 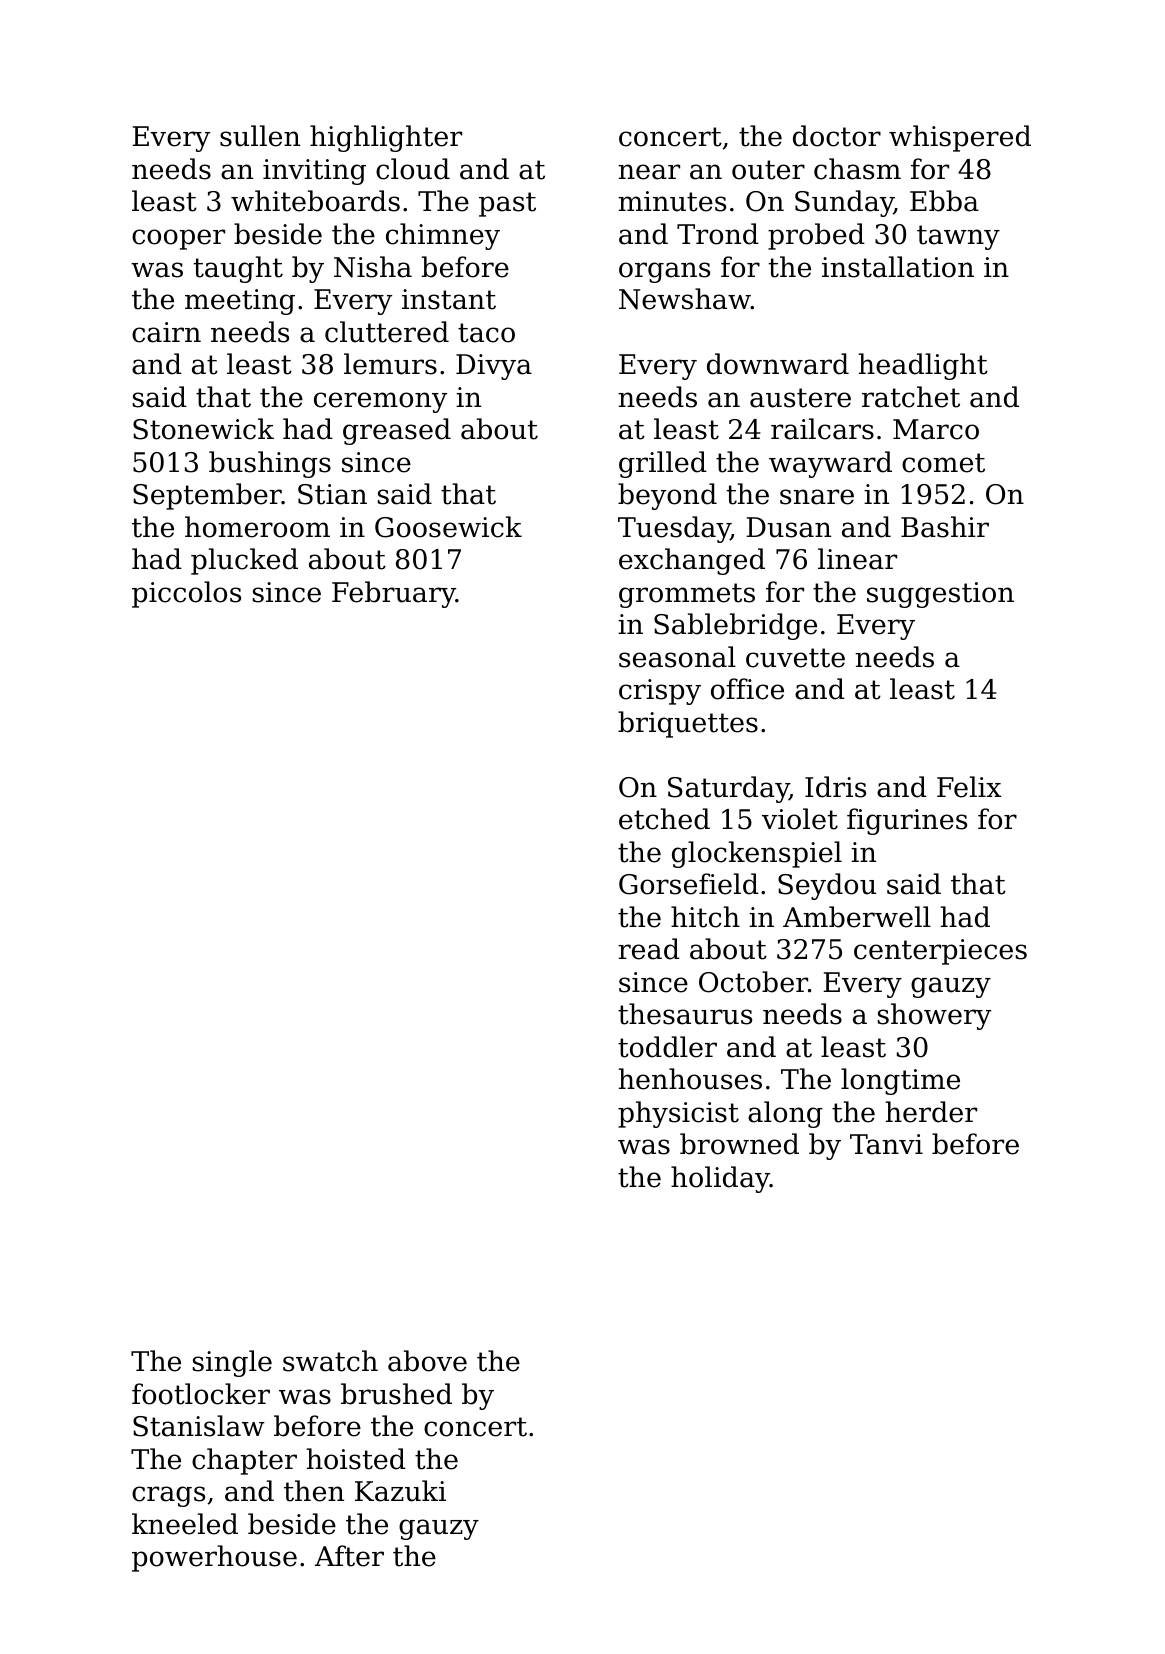 I want to click on Kazuki, so click(x=400, y=1491).
